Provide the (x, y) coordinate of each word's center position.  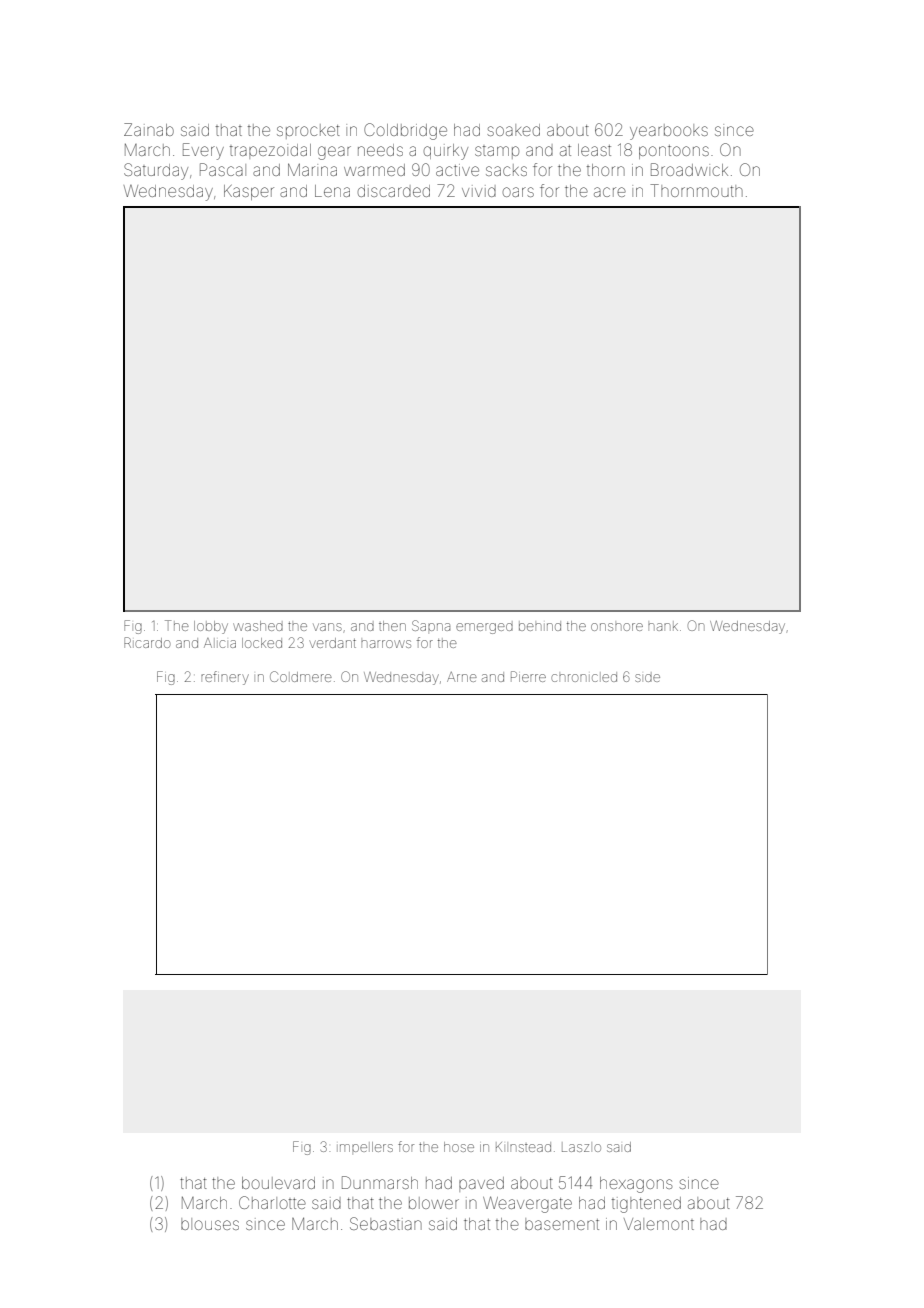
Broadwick (689, 169)
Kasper (249, 192)
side (647, 678)
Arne (462, 677)
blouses (210, 1224)
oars (518, 192)
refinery (225, 678)
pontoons (674, 152)
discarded (394, 191)
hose (459, 1147)
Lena (332, 191)
